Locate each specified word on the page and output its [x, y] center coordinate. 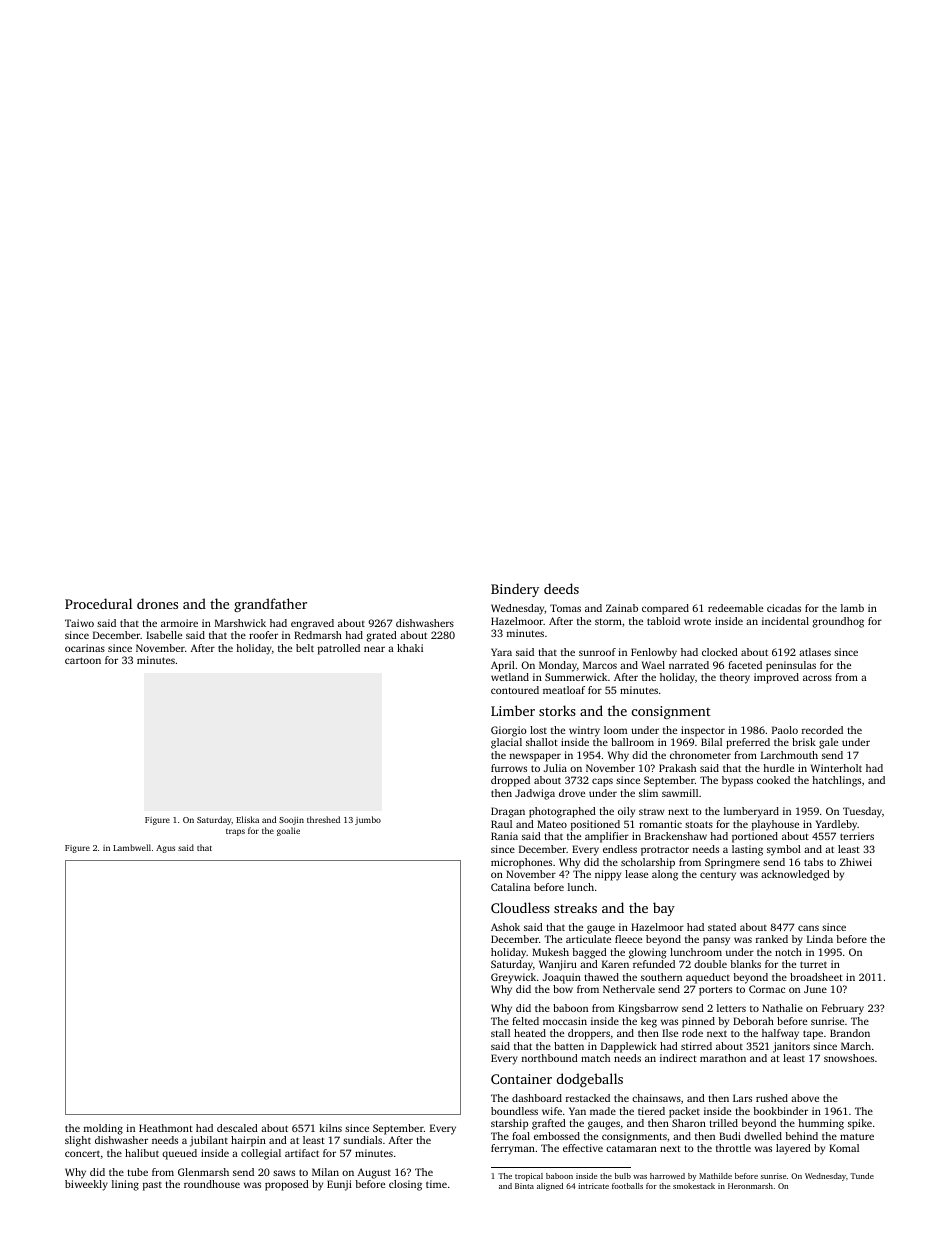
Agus [165, 849]
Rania [504, 836]
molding [103, 1129]
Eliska [247, 819]
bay [664, 909]
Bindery [515, 590]
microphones [521, 863]
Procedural [98, 603]
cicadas [784, 608]
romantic [660, 824]
